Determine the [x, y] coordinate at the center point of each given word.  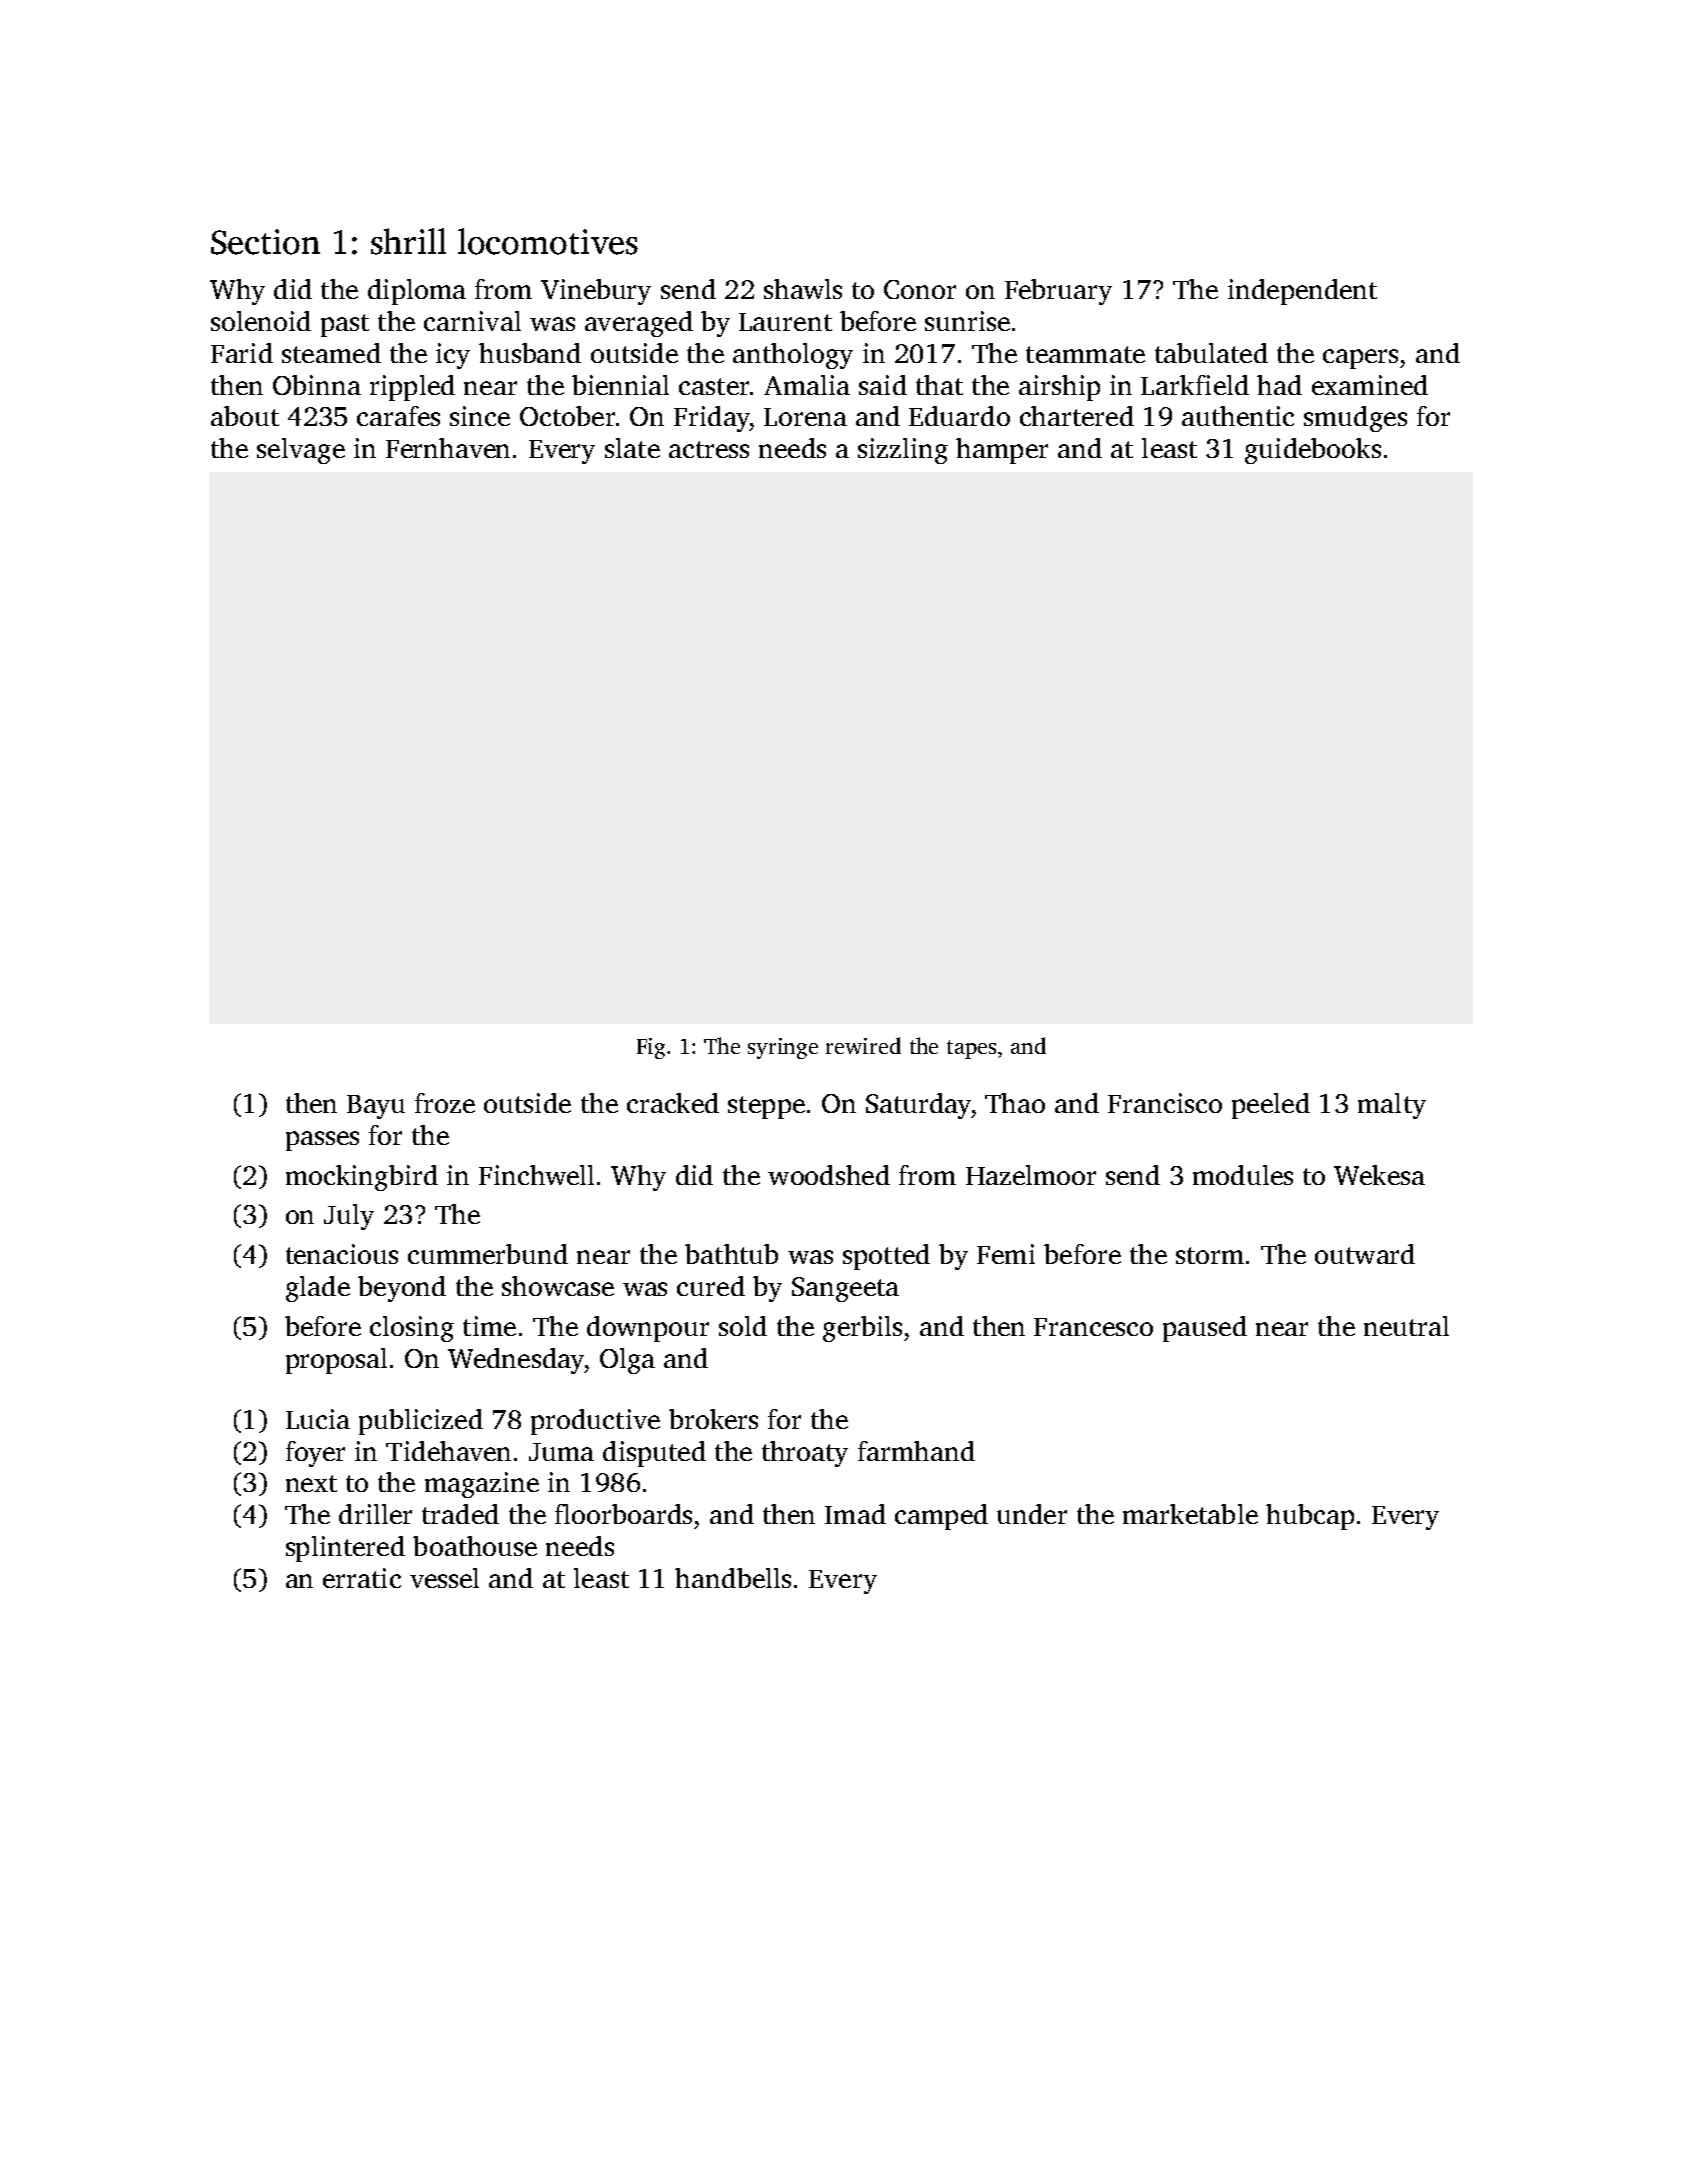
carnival [472, 321]
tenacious [342, 1254]
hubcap [1310, 1517]
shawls [803, 289]
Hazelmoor [1031, 1175]
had [1279, 385]
